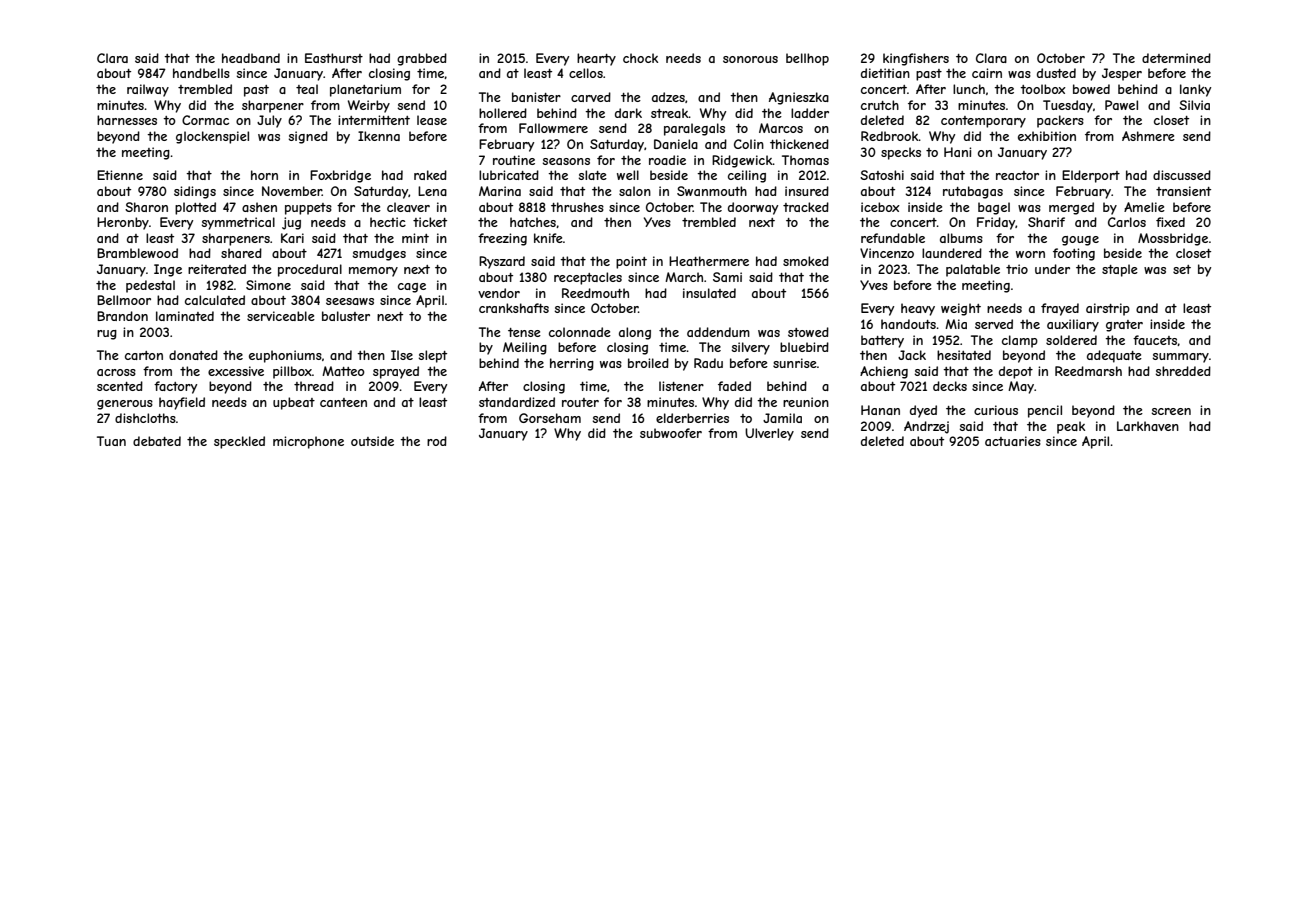 Image resolution: width=1308 pixels, height=924 pixels. Describe the element at coordinates (239, 442) in the image. I see `speckled` at that location.
